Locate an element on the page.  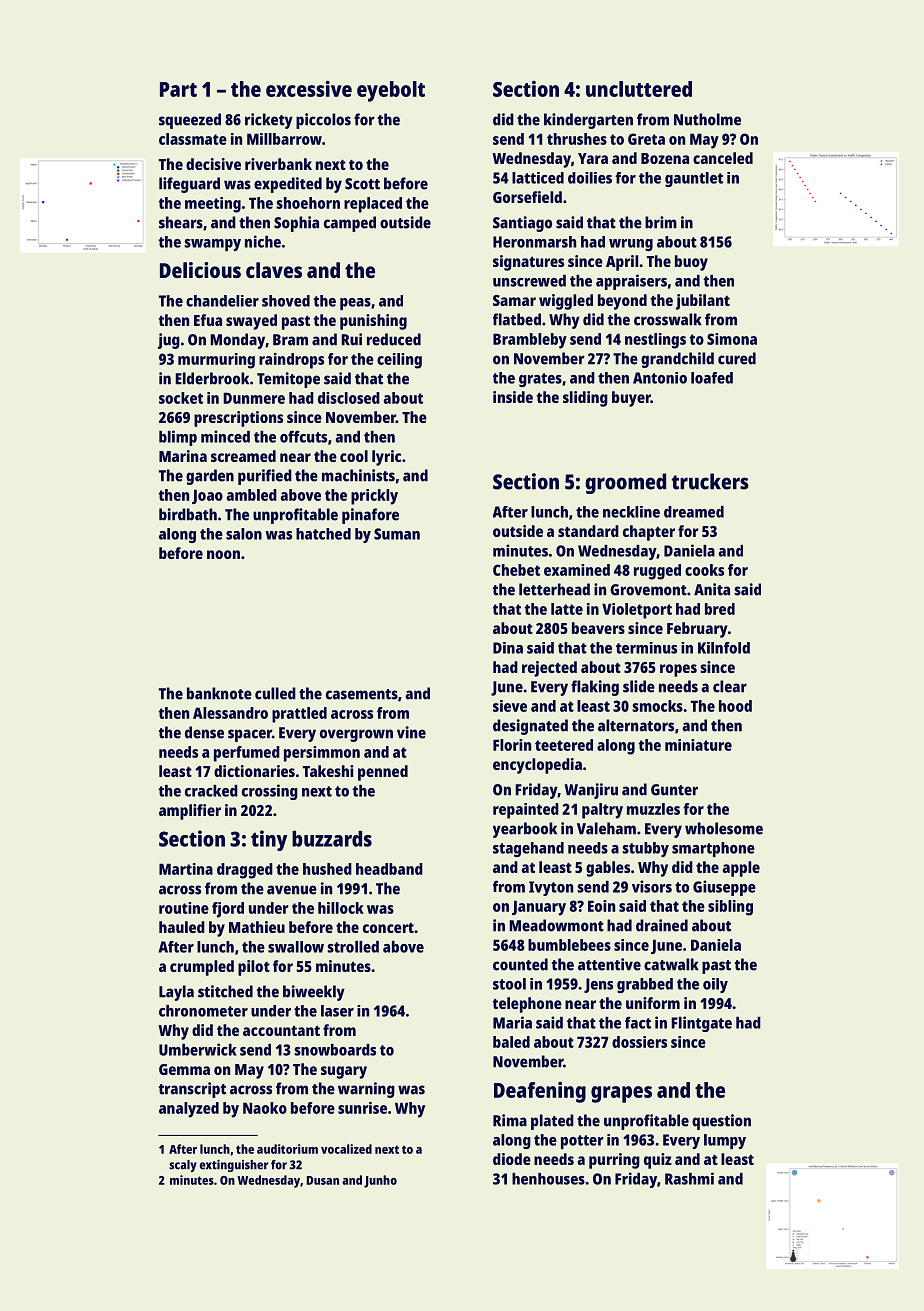
persimmon is located at coordinates (322, 754).
